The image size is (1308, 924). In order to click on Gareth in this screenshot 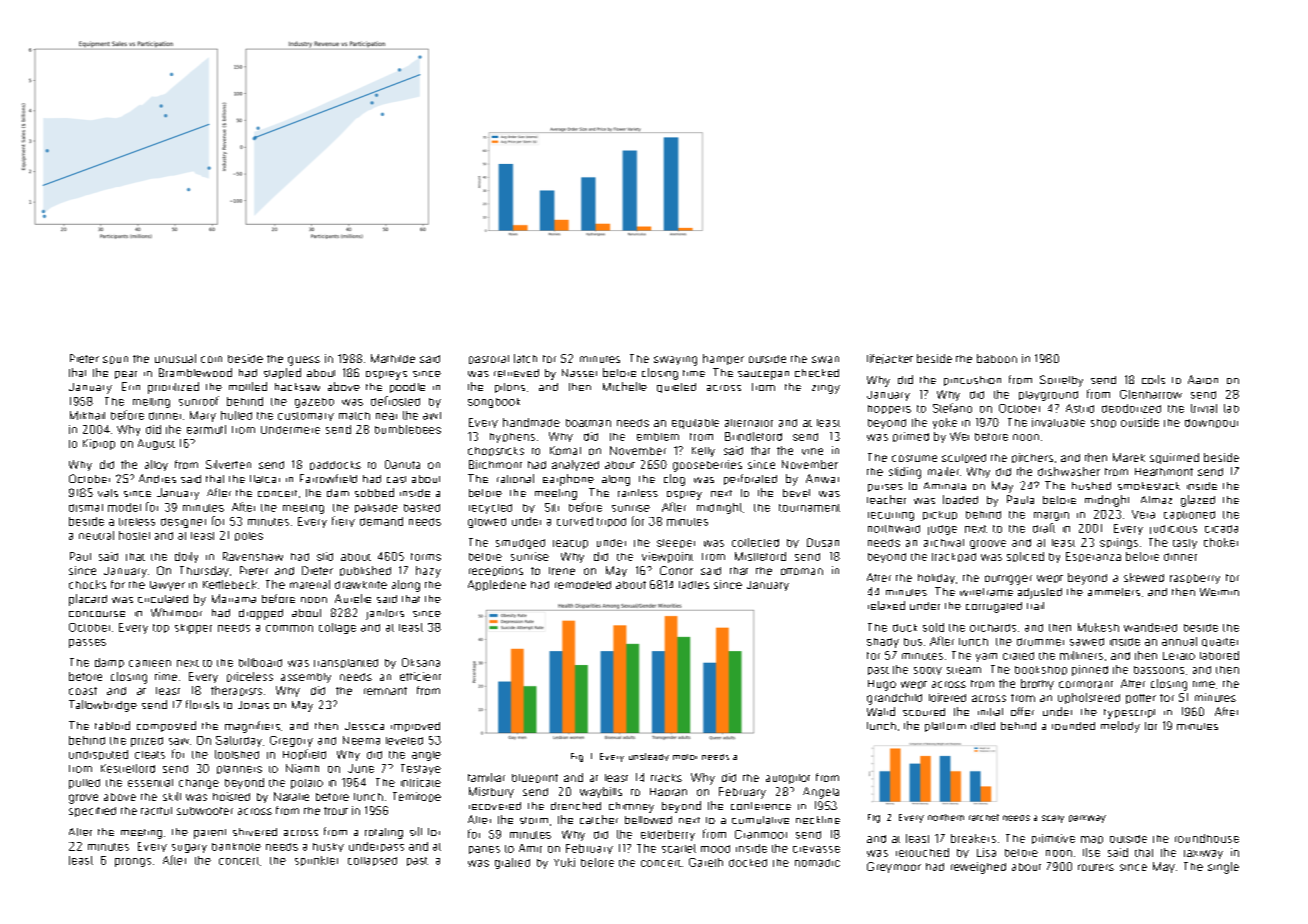, I will do `click(706, 862)`.
